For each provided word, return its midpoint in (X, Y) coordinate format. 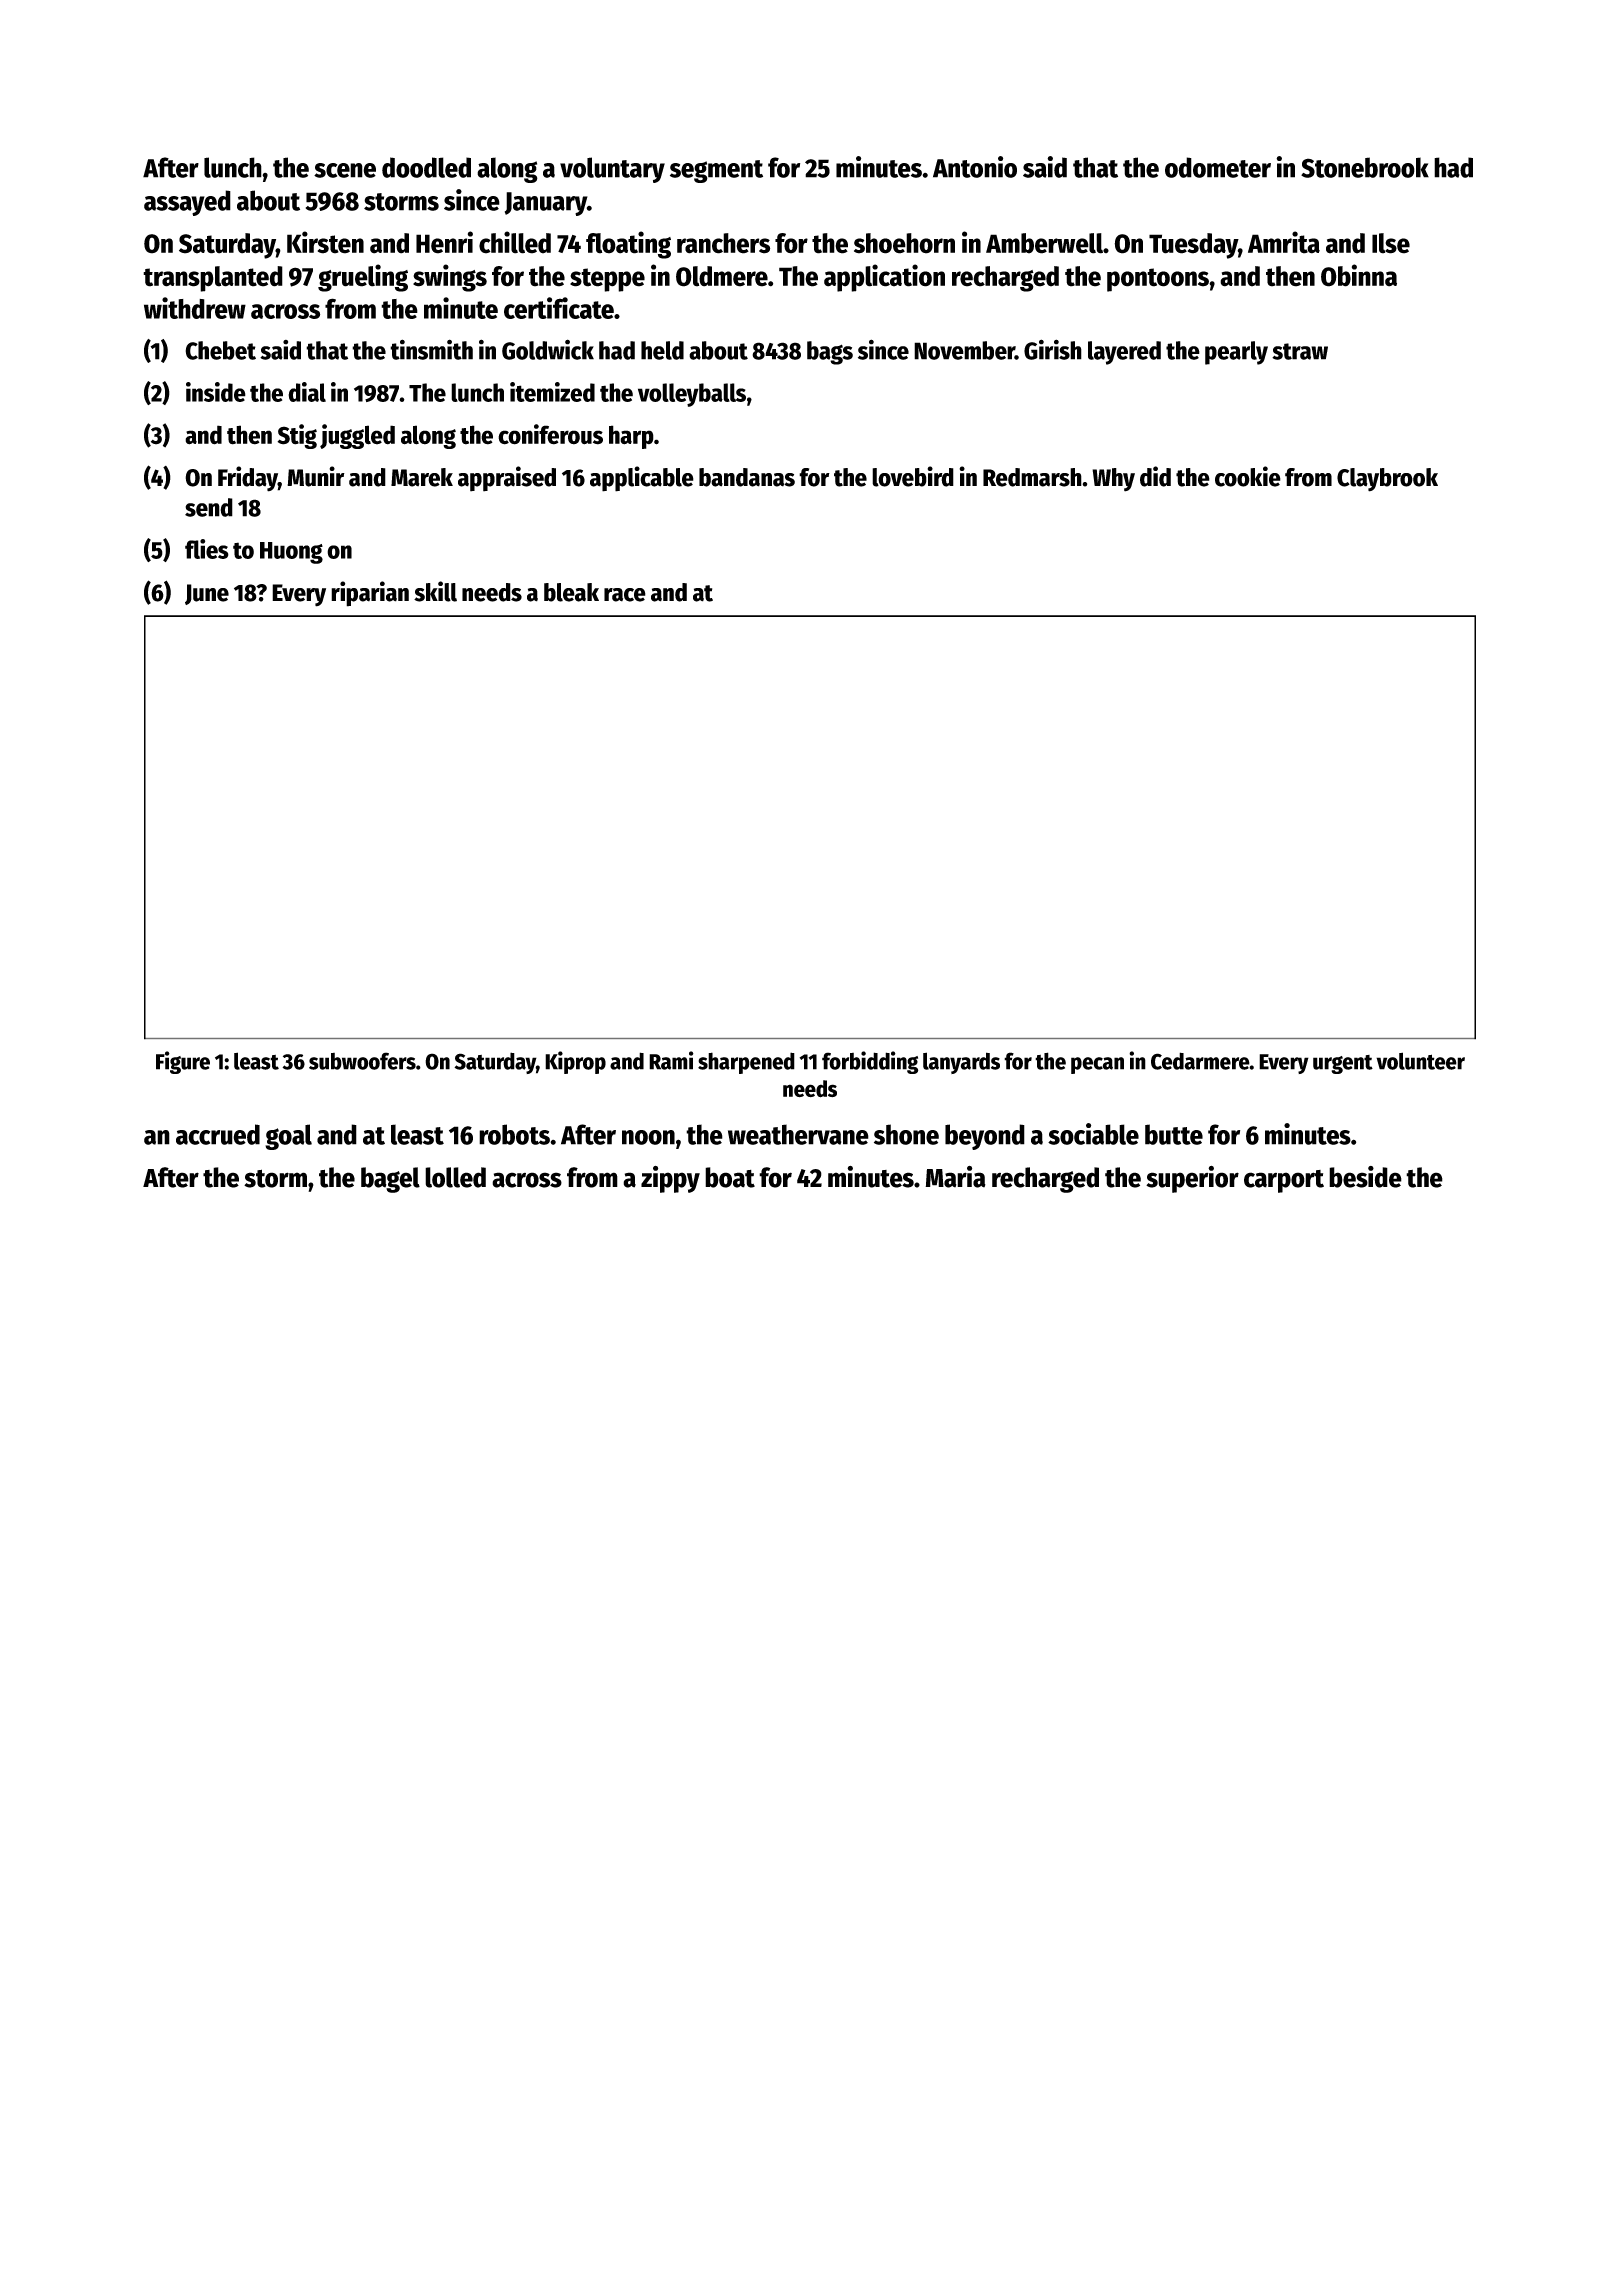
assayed (187, 203)
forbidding (870, 1062)
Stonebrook (1365, 167)
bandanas (747, 477)
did (1155, 476)
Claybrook (1387, 480)
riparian (370, 594)
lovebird (913, 476)
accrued (218, 1134)
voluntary (612, 170)
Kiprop (575, 1062)
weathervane (798, 1134)
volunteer (1420, 1061)
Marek (422, 477)
